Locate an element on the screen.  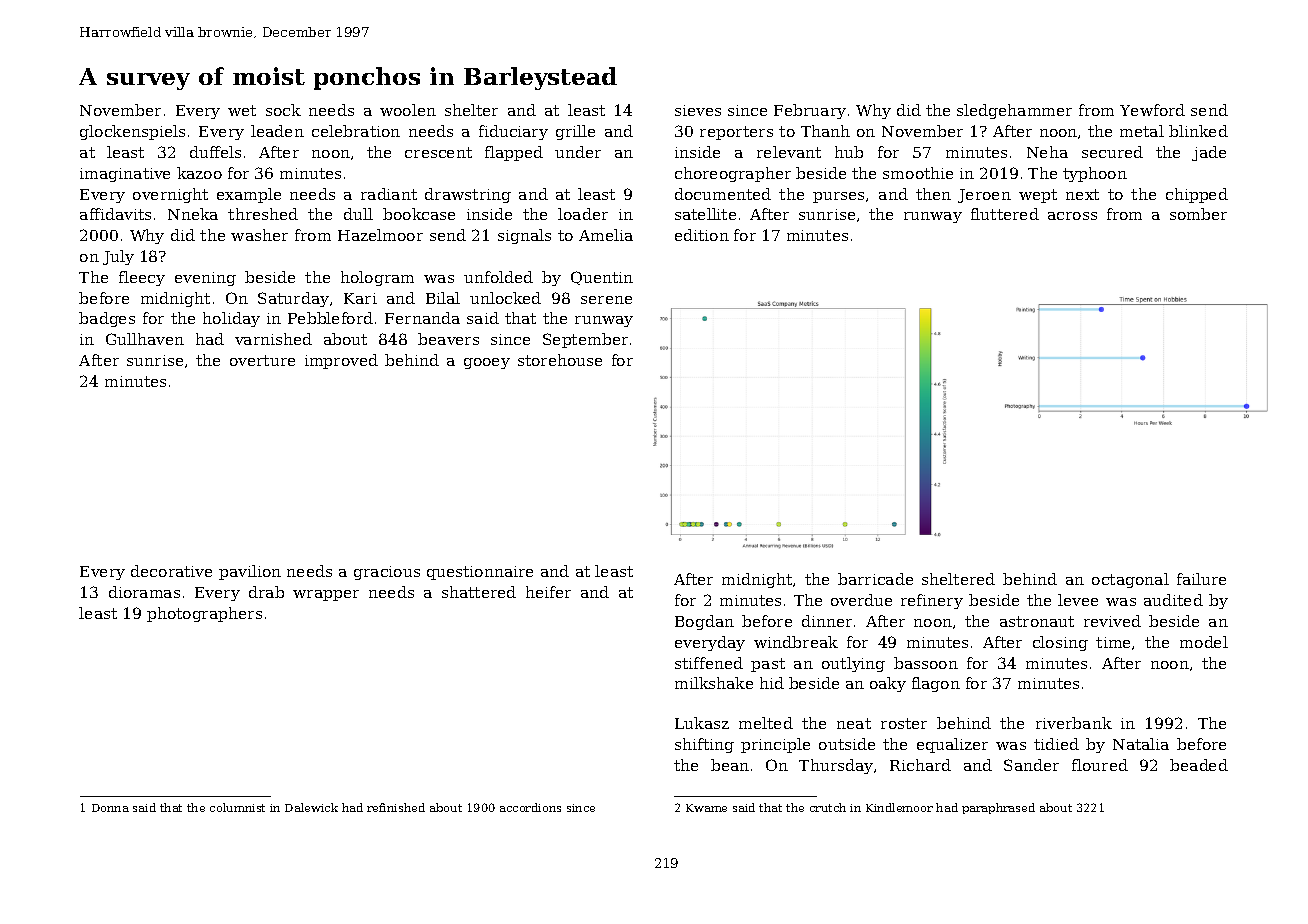
wet is located at coordinates (242, 110).
